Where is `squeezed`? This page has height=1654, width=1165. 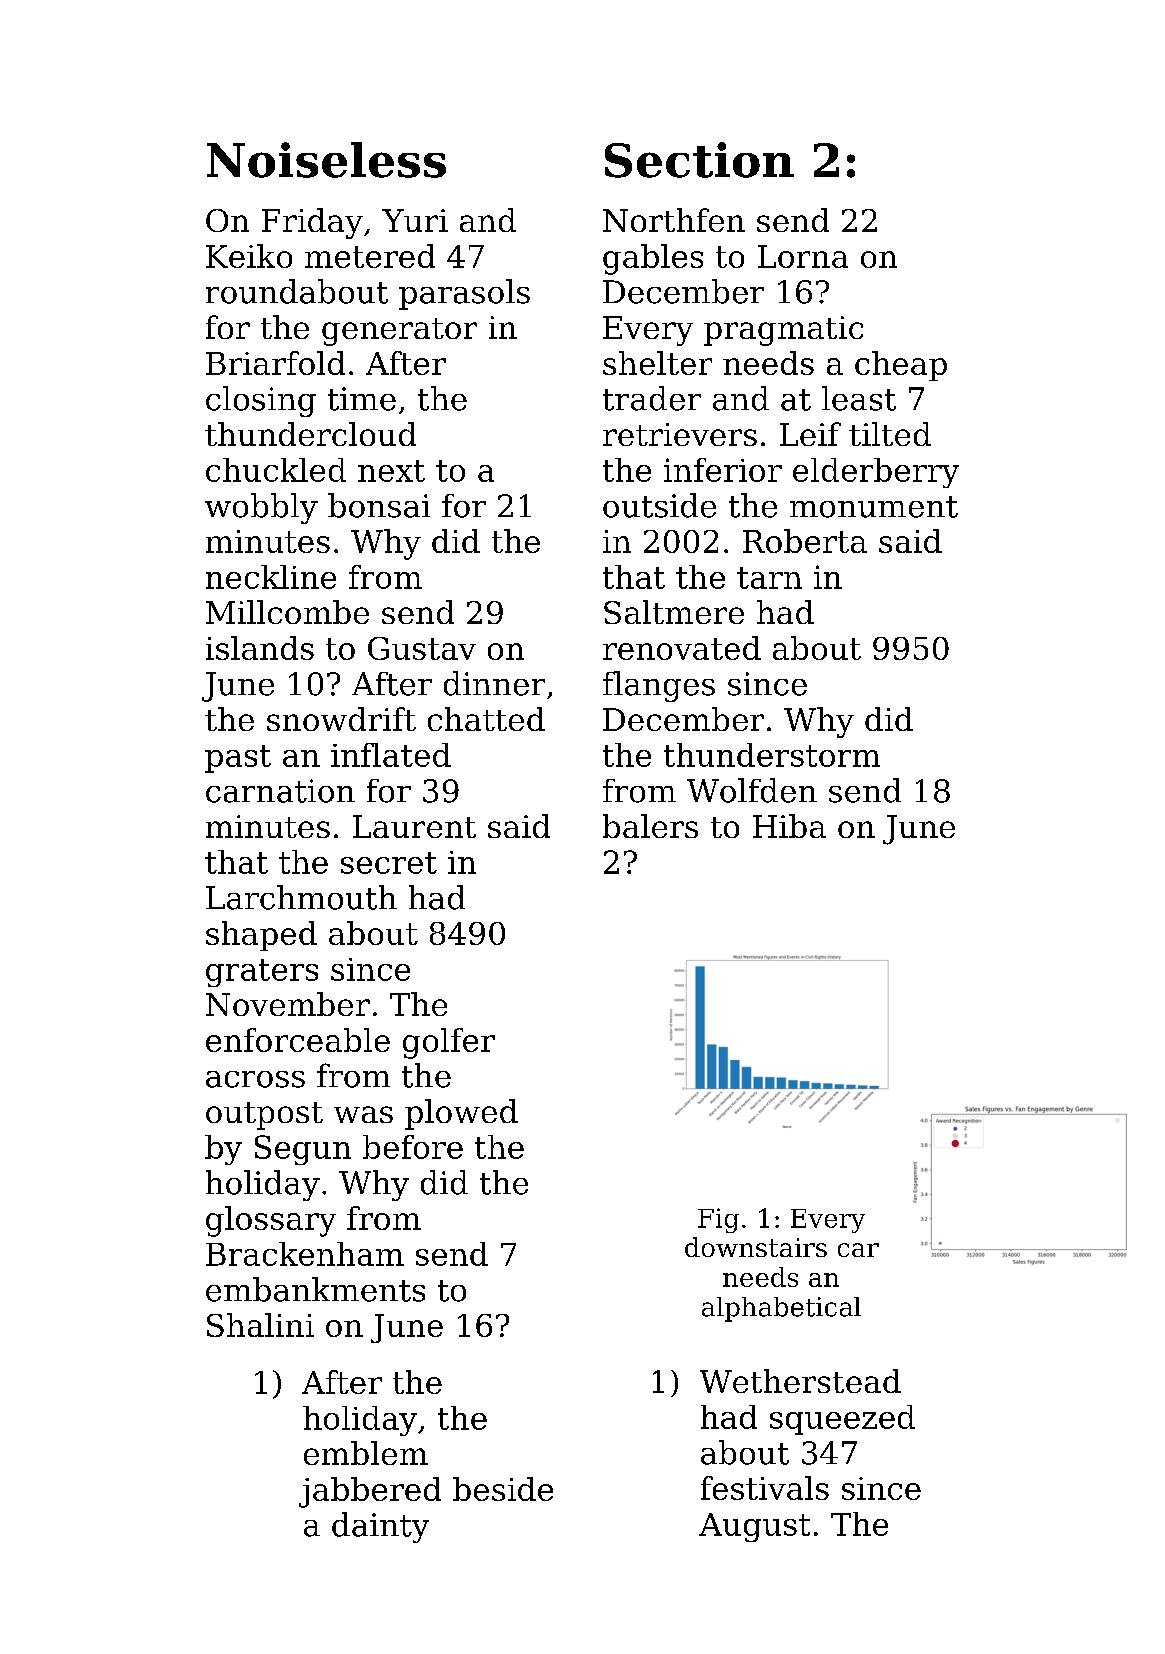
squeezed is located at coordinates (842, 1420).
